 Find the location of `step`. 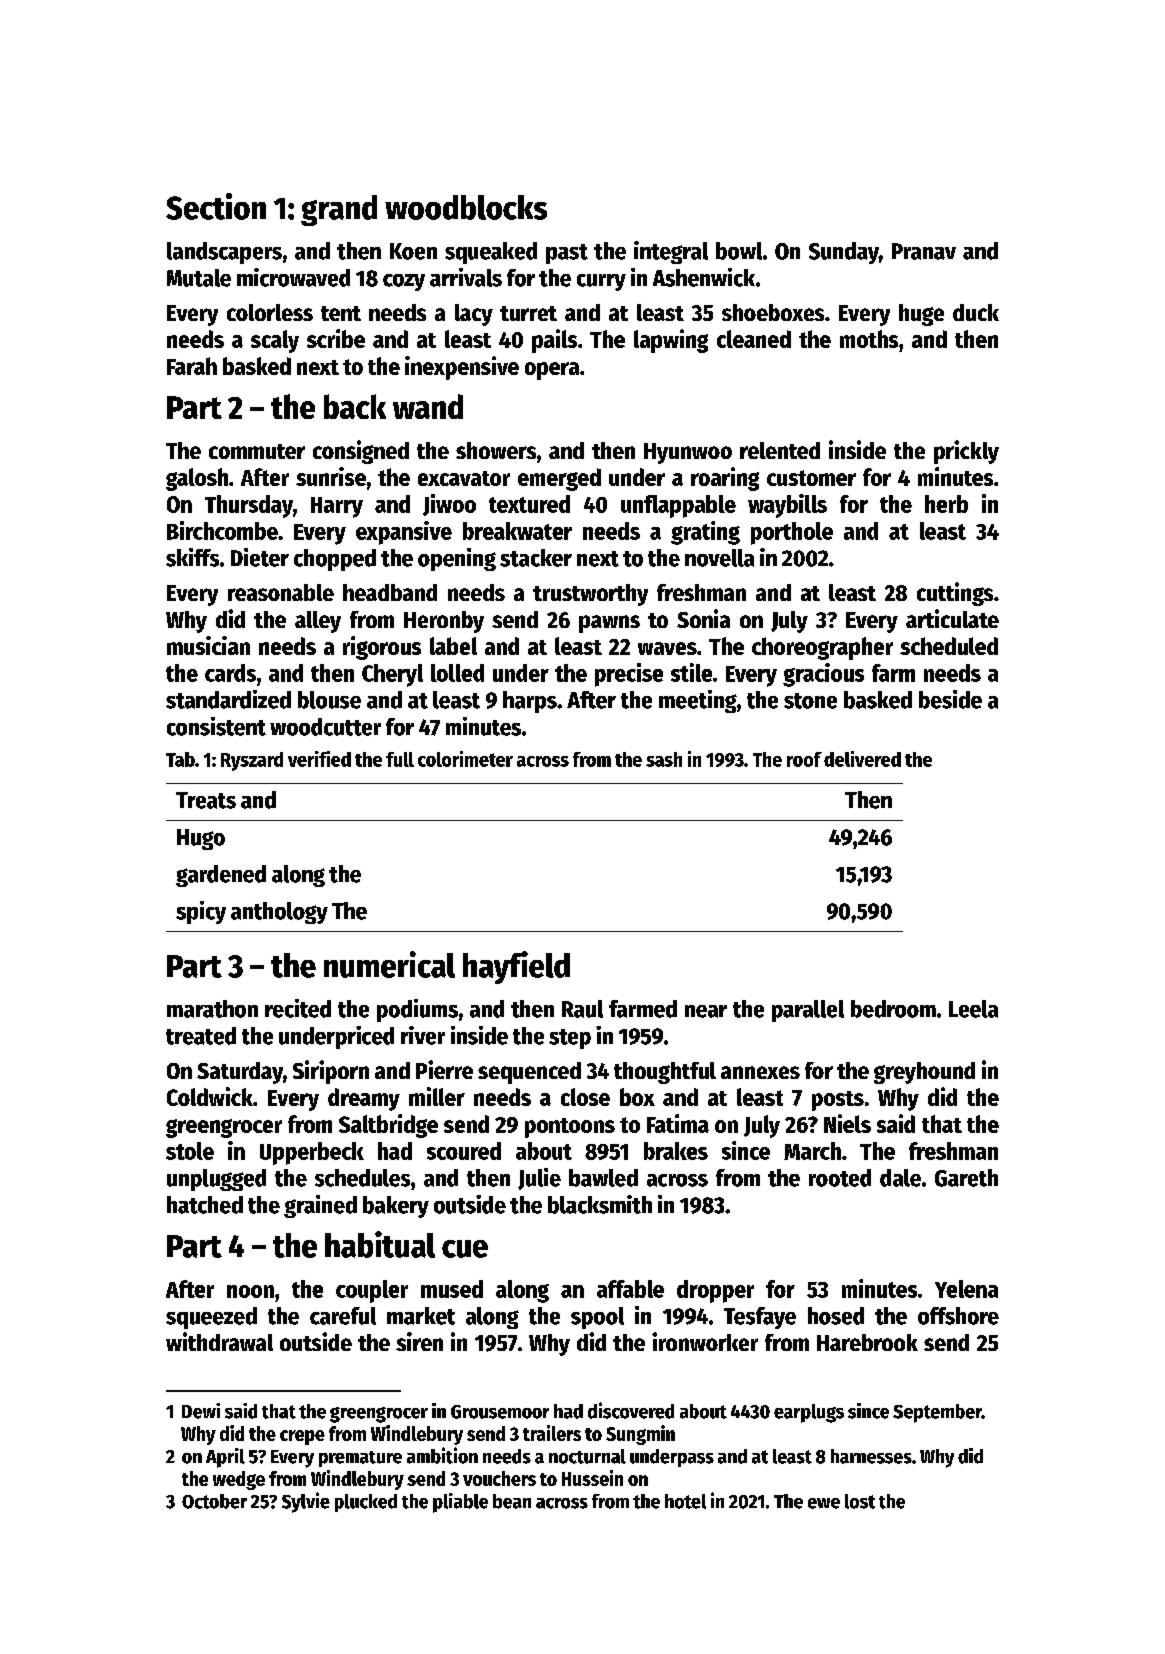

step is located at coordinates (570, 1039).
